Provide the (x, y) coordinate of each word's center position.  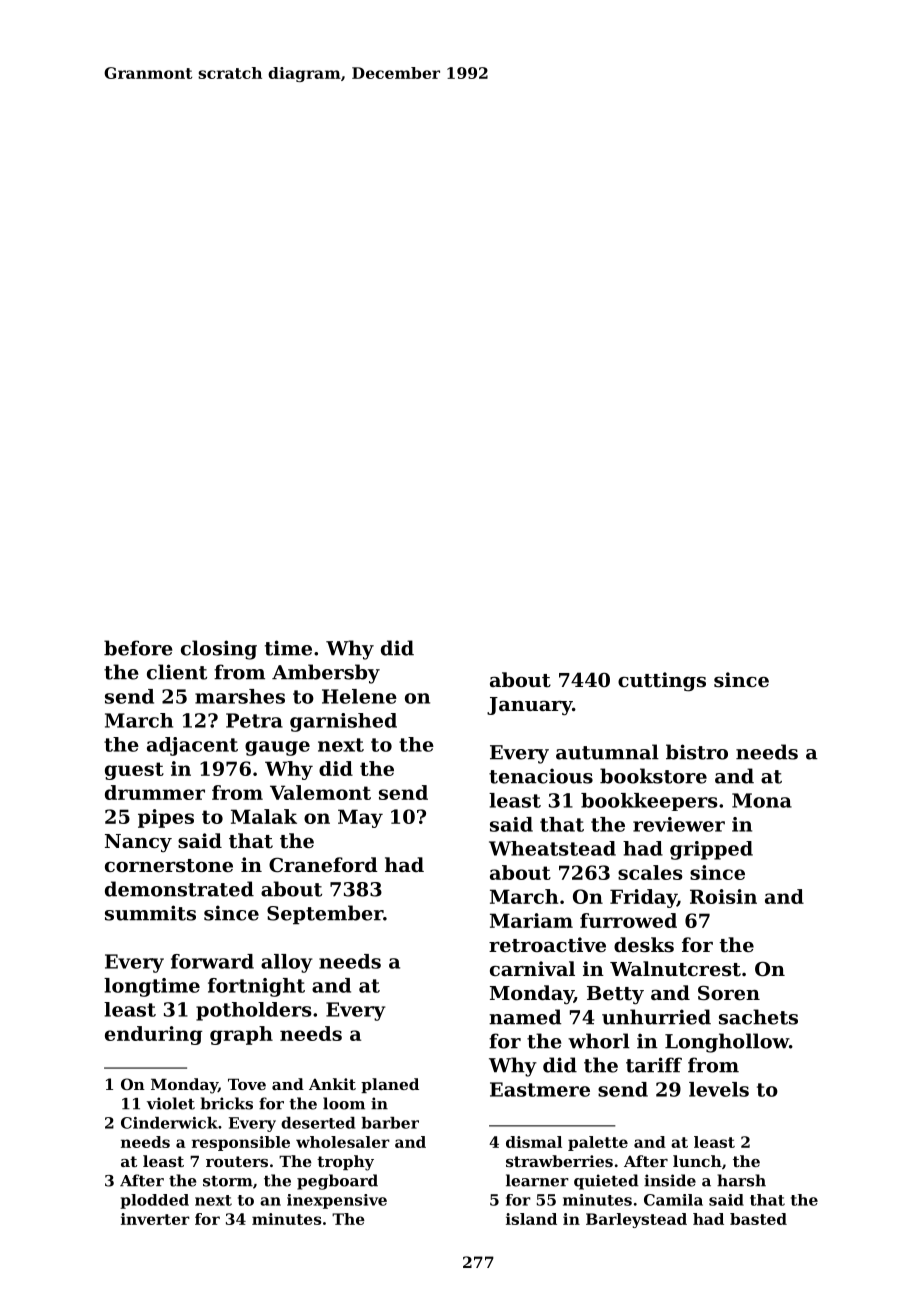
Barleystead (636, 1220)
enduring (153, 1035)
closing (219, 650)
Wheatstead (552, 848)
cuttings (662, 682)
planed (390, 1085)
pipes (166, 818)
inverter (155, 1219)
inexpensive (337, 1201)
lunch (697, 1161)
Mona (762, 800)
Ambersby (326, 674)
